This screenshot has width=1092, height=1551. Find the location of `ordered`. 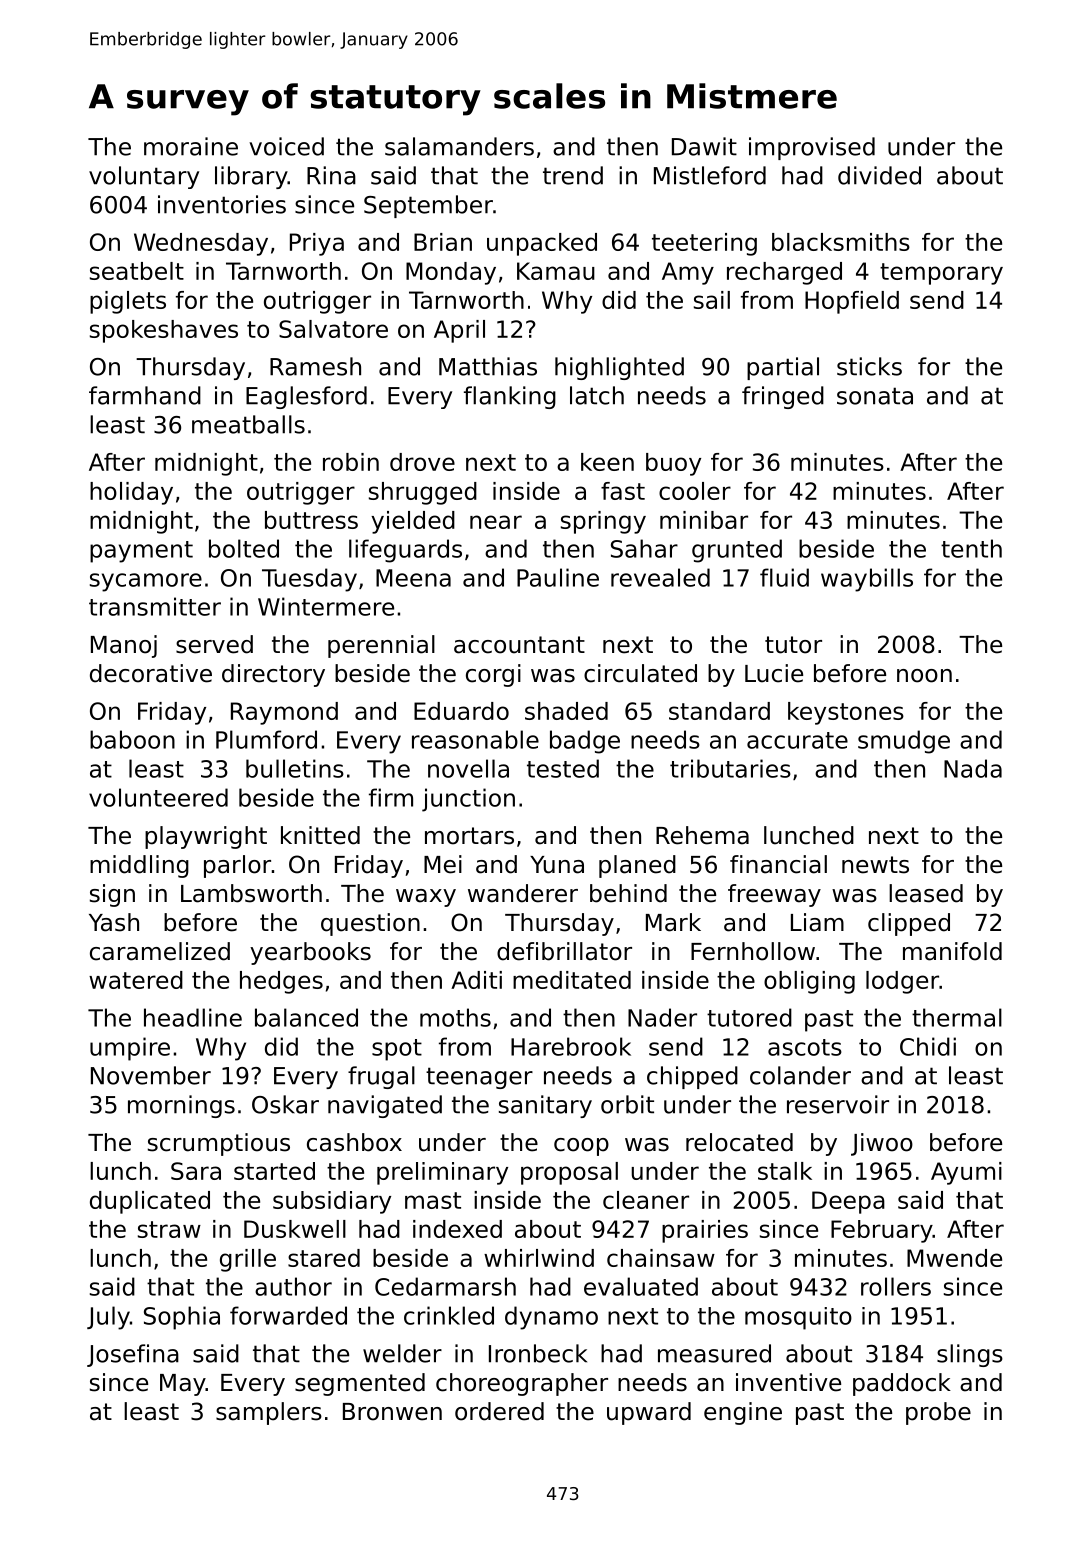

ordered is located at coordinates (499, 1411).
